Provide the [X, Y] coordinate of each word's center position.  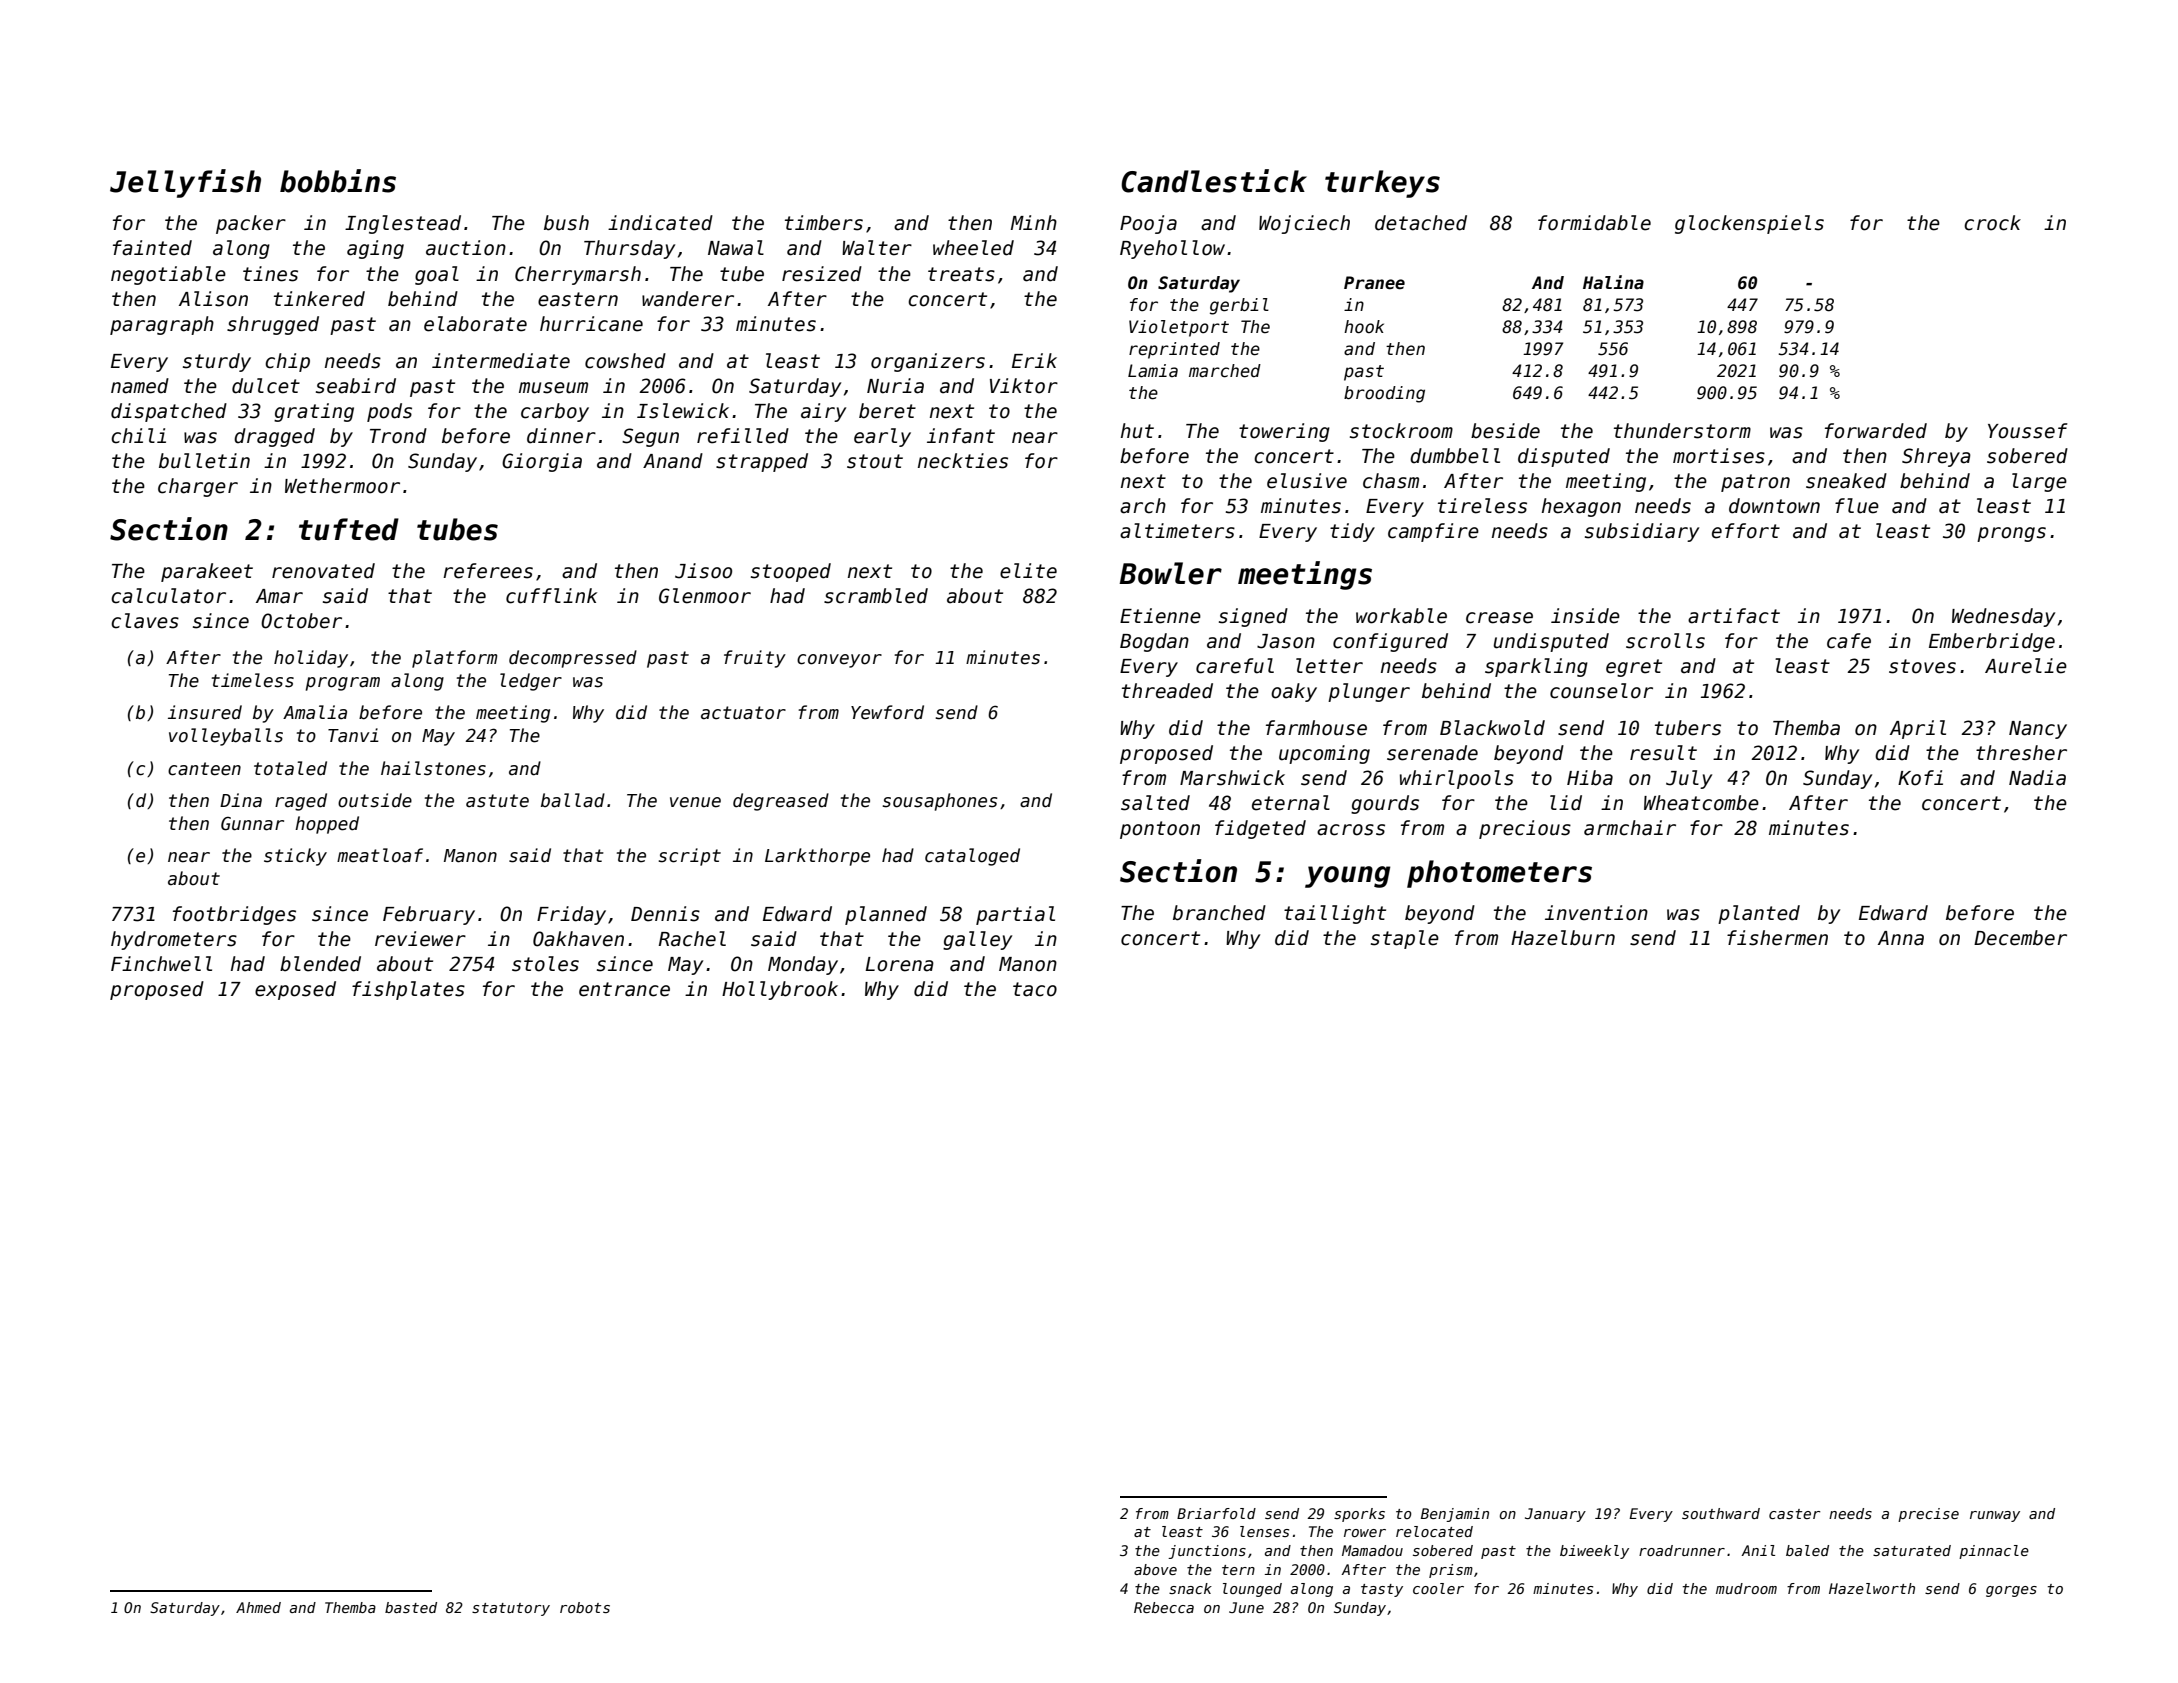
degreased [781, 802]
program [343, 684]
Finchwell [161, 964]
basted [411, 1607]
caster [1794, 1514]
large [2039, 482]
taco [1035, 989]
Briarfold [1216, 1513]
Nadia [2037, 778]
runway [1995, 1516]
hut [1137, 431]
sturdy [217, 362]
